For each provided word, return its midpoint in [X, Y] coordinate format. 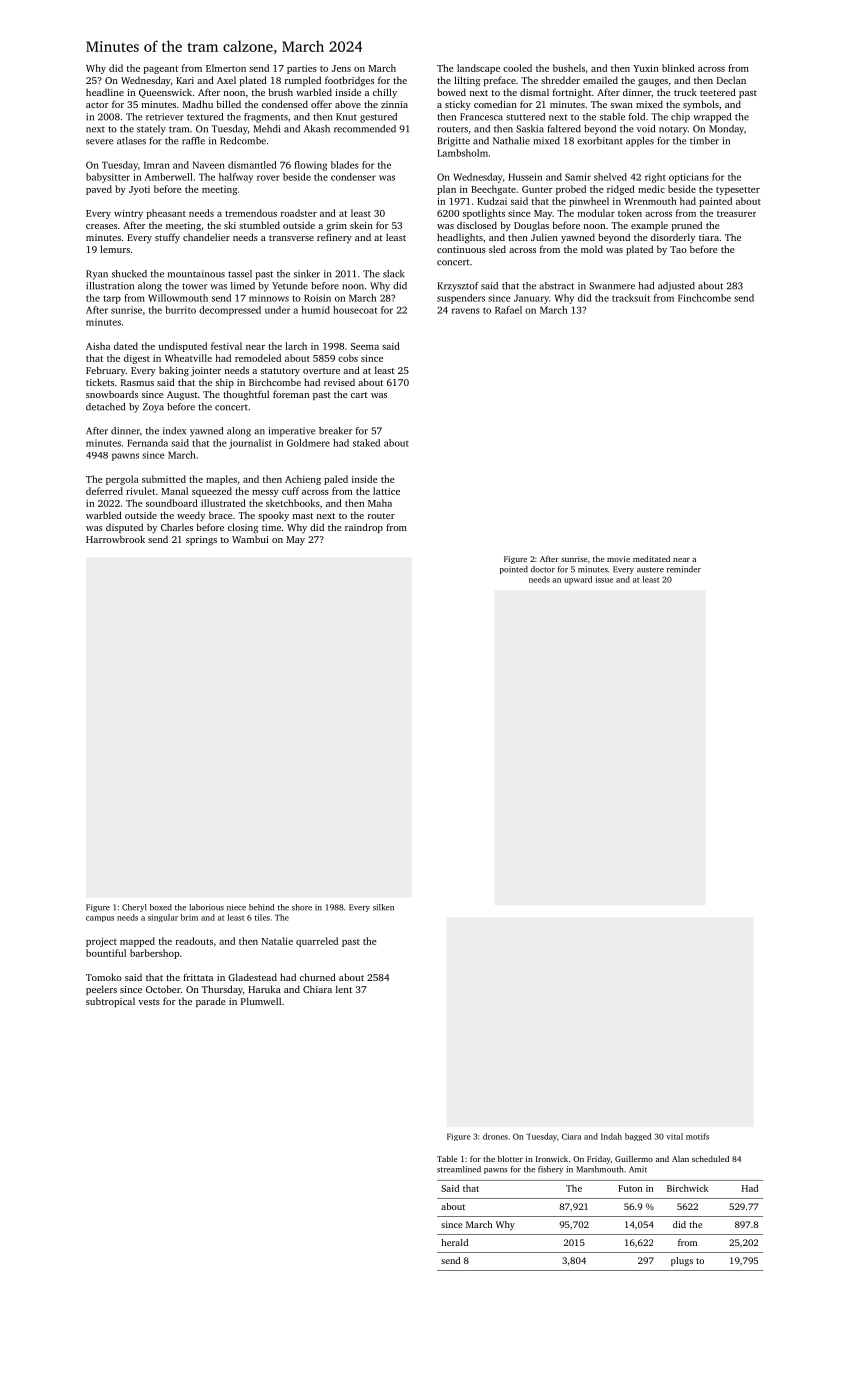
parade [210, 1002]
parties [302, 69]
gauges [653, 83]
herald [455, 1242]
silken [383, 907]
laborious [206, 907]
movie [618, 559]
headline [105, 92]
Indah [611, 1136]
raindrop [364, 528]
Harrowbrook [115, 539]
